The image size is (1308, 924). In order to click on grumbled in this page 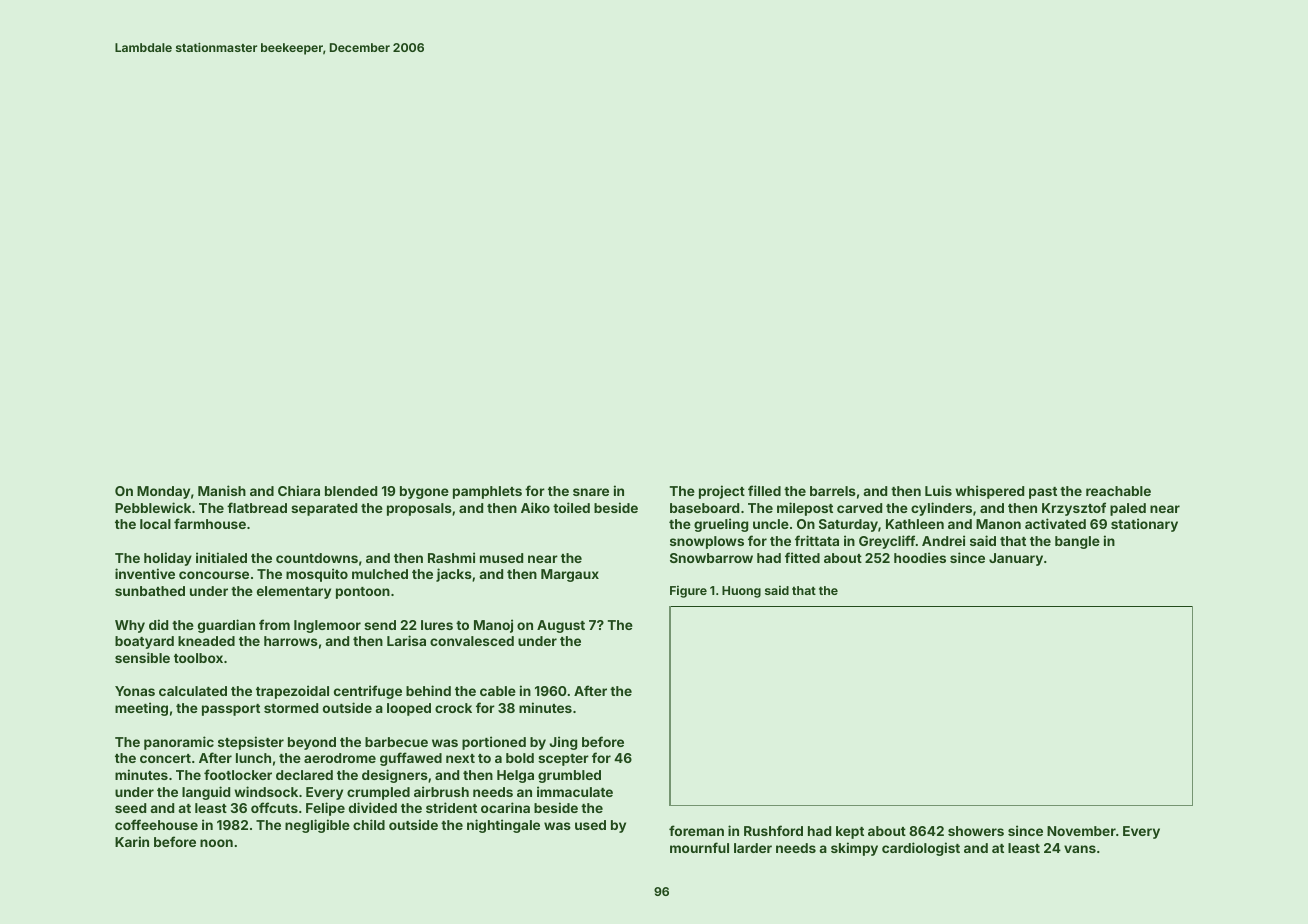, I will do `click(569, 776)`.
